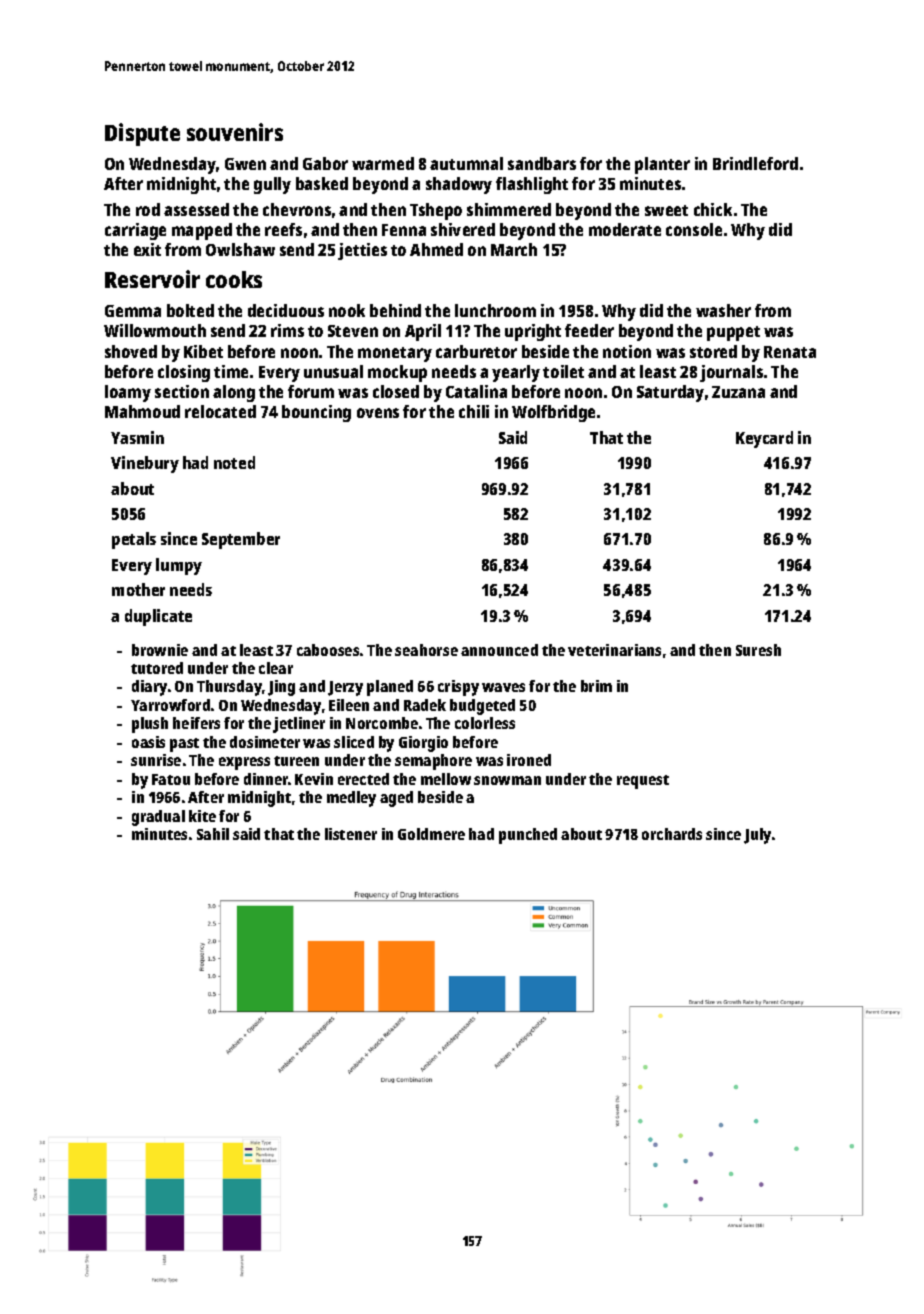  Describe the element at coordinates (362, 251) in the document. I see `jetties` at that location.
